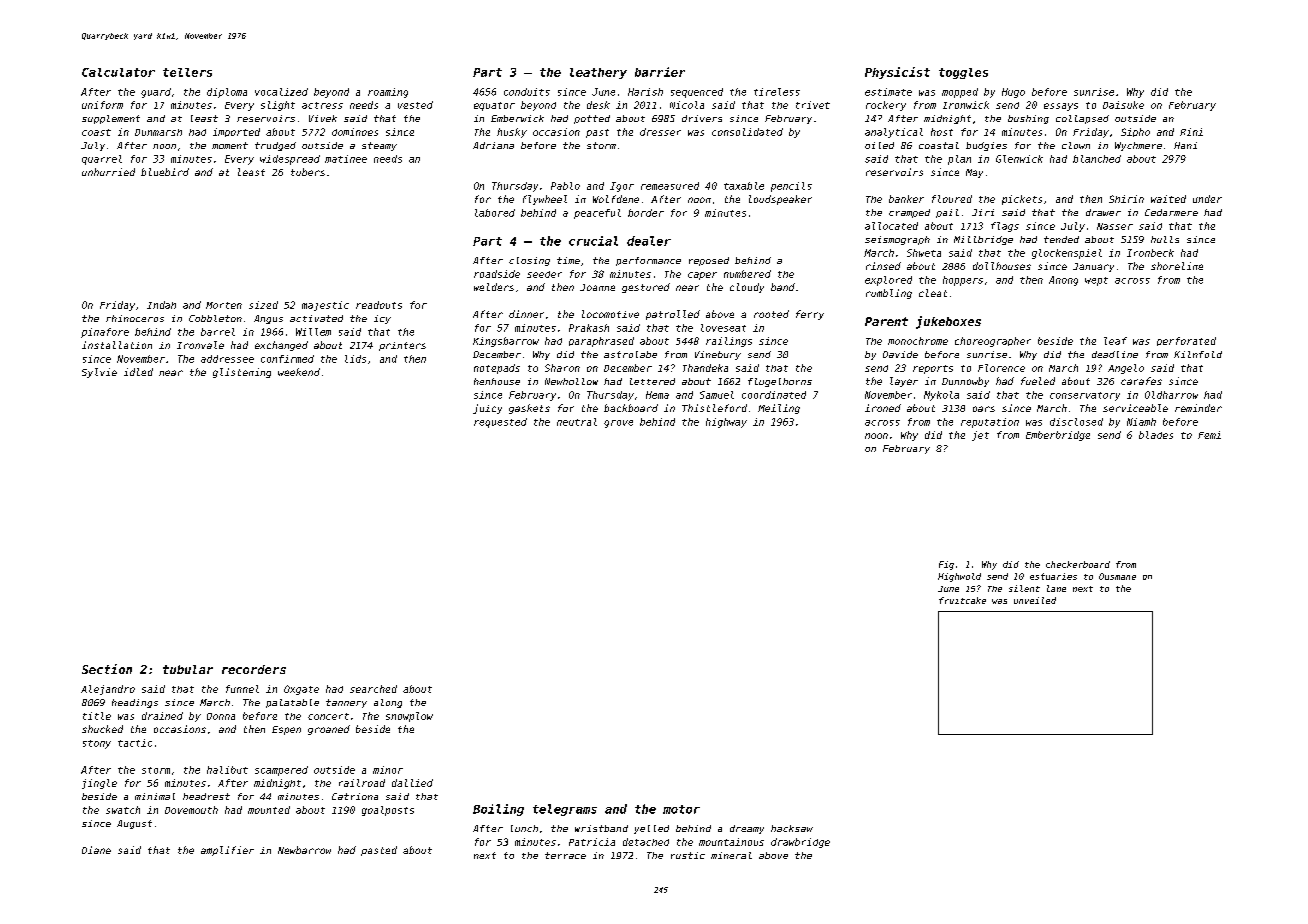 The height and width of the screenshot is (924, 1308). Describe the element at coordinates (281, 92) in the screenshot. I see `vocalized` at that location.
